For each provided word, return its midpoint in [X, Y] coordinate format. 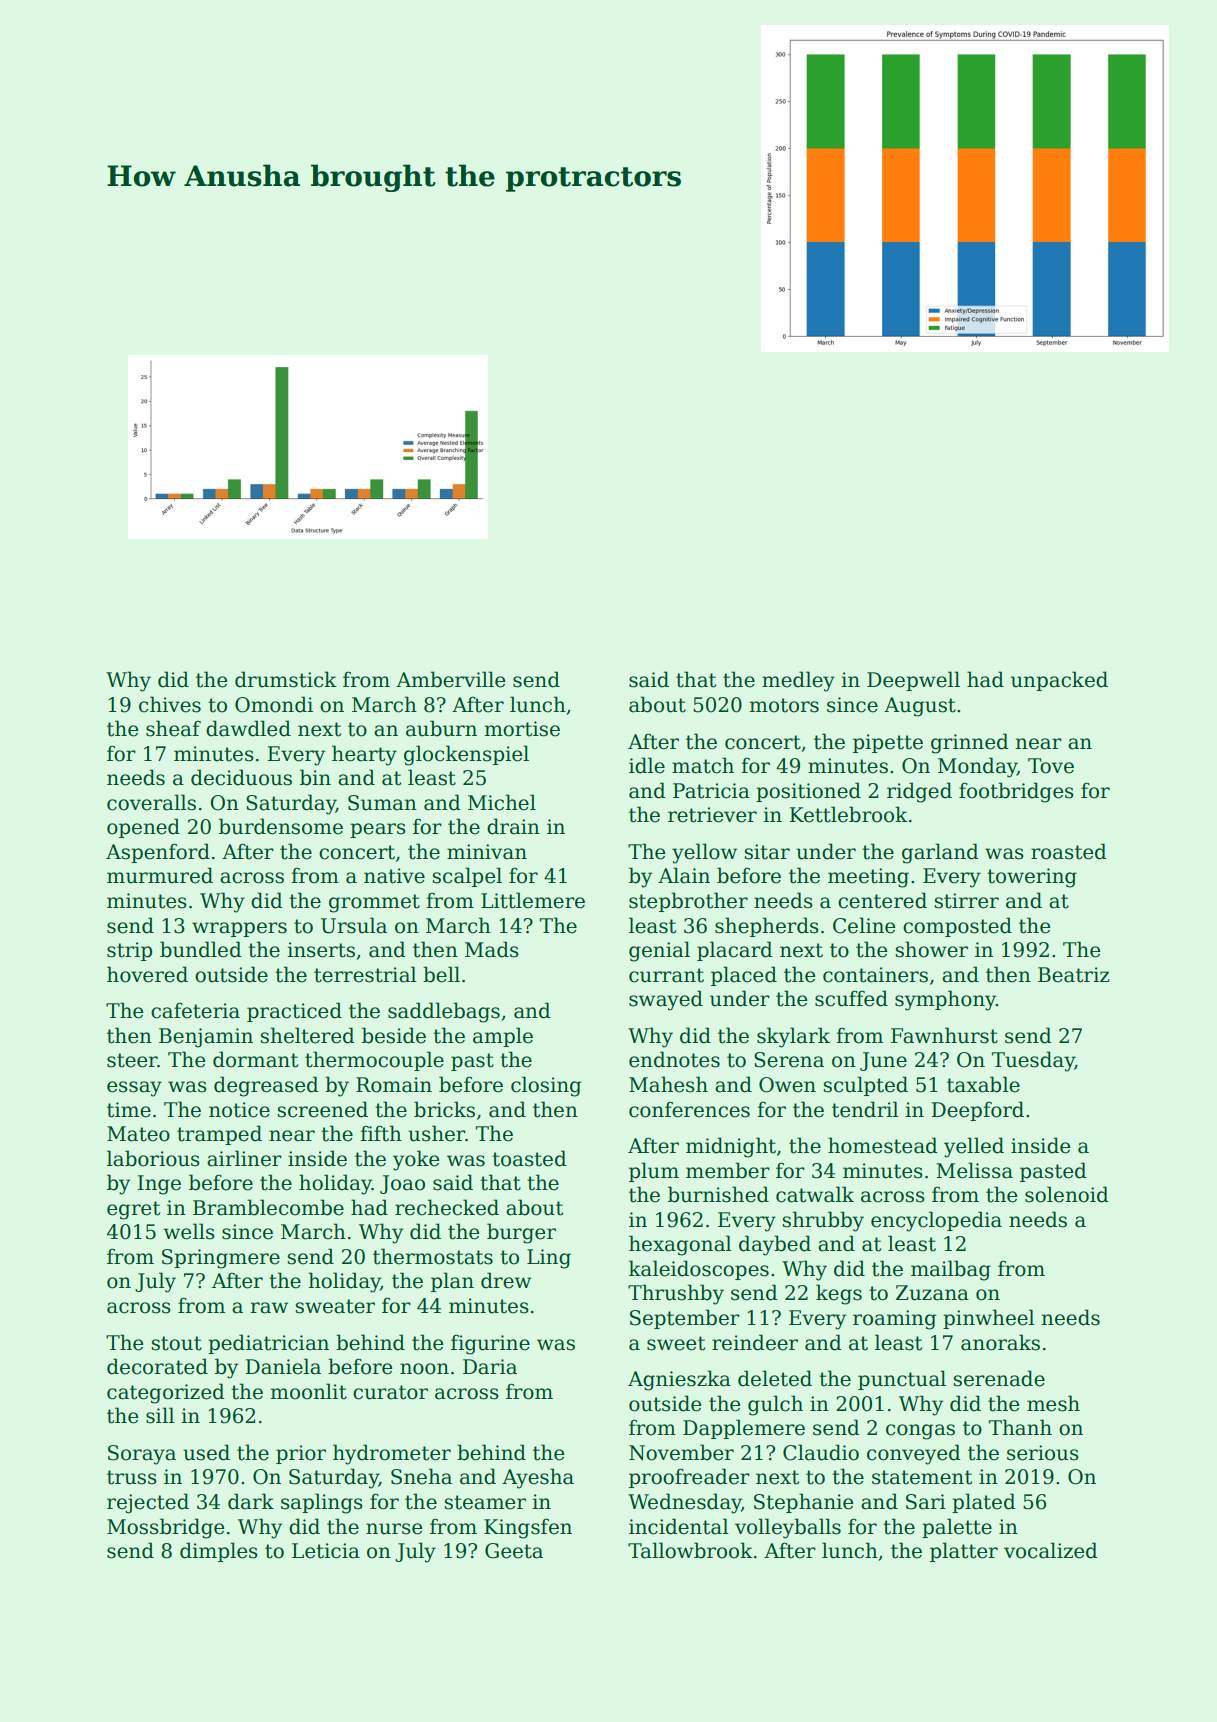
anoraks [1000, 1342]
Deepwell [913, 681]
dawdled [248, 728]
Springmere [221, 1259]
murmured [160, 875]
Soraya [142, 1455]
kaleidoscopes [699, 1270]
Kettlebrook [848, 814]
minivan [487, 852]
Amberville [450, 679]
